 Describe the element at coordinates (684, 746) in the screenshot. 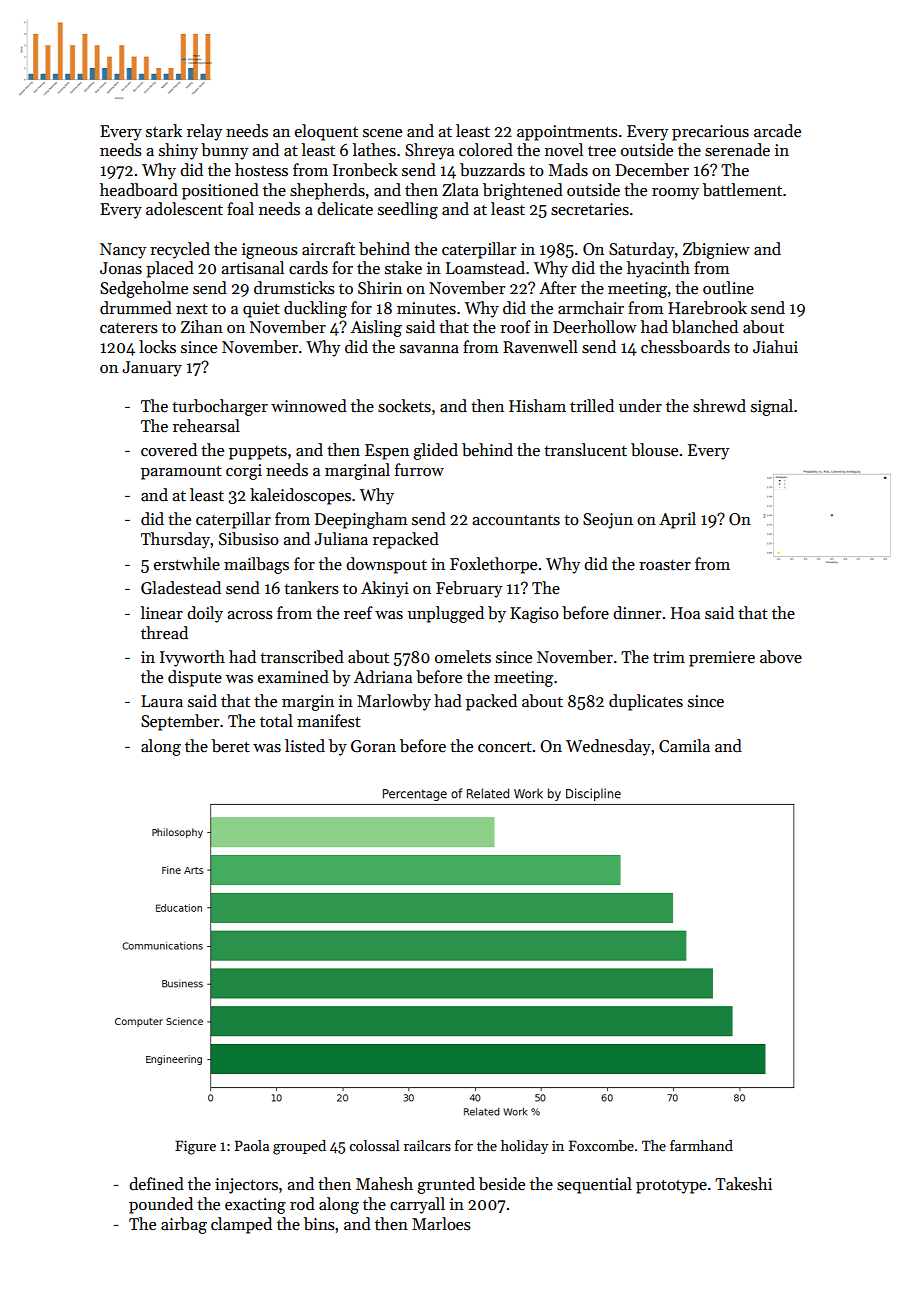

I see `Camila` at that location.
